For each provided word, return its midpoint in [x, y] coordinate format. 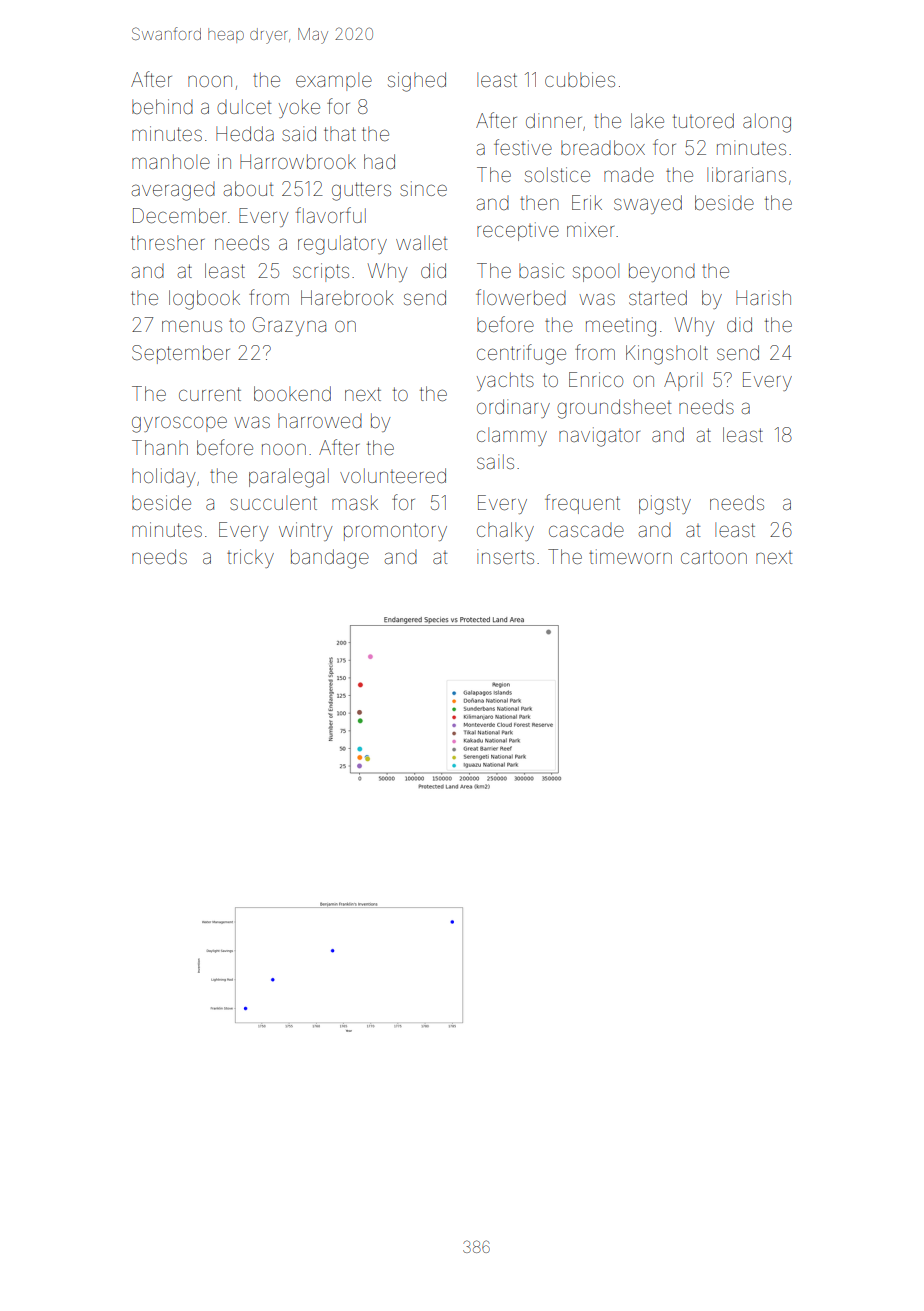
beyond [662, 272]
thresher [168, 242]
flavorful [331, 215]
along [767, 123]
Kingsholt [667, 355]
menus [192, 326]
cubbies [580, 79]
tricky [250, 558]
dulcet [244, 106]
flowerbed [521, 297]
